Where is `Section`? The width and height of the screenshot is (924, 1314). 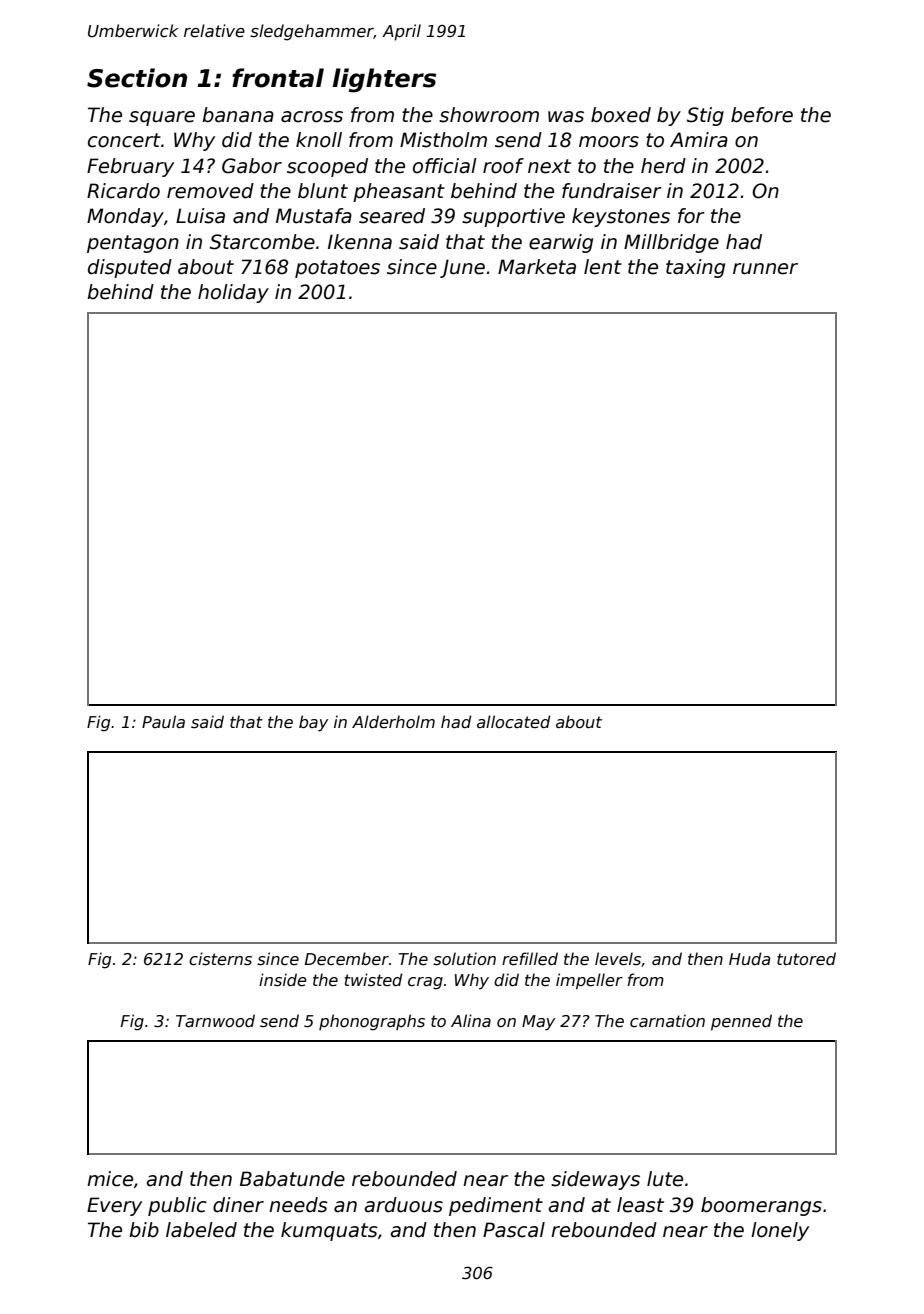 Section is located at coordinates (137, 78).
